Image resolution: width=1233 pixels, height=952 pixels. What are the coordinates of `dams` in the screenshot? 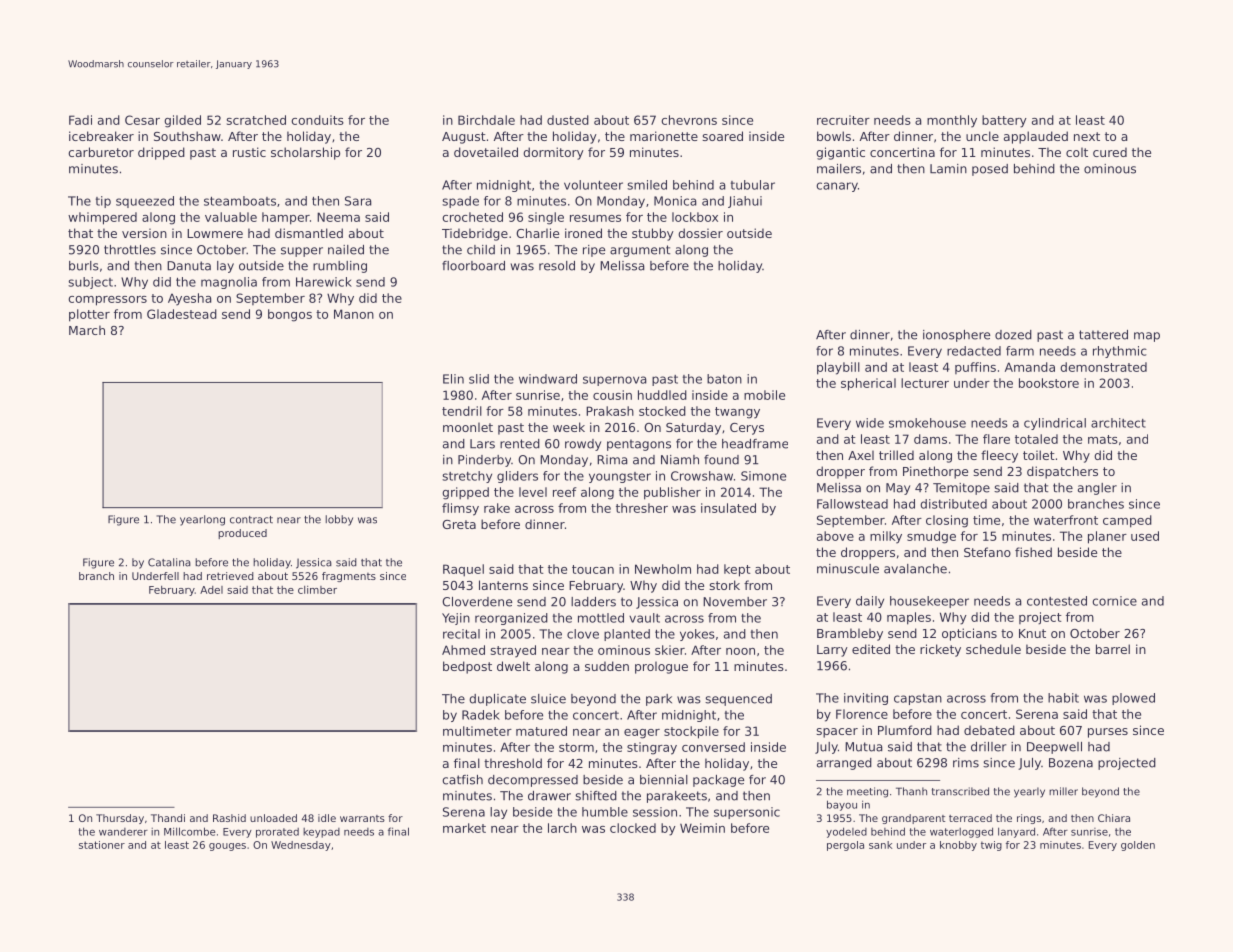 It's located at (930, 439).
